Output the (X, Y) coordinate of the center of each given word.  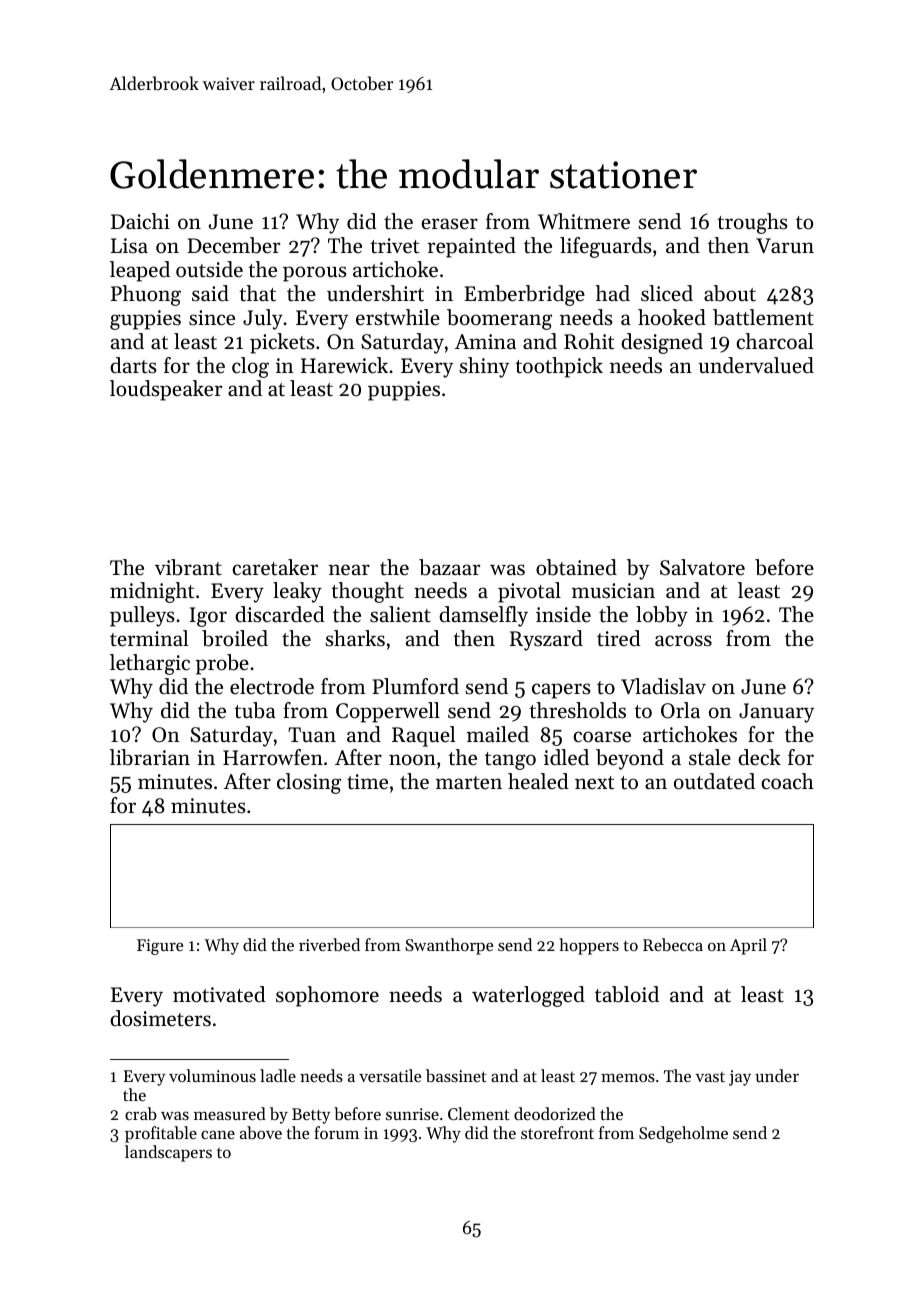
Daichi (140, 221)
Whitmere (584, 221)
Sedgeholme (683, 1134)
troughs (752, 223)
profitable (161, 1134)
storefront (557, 1132)
